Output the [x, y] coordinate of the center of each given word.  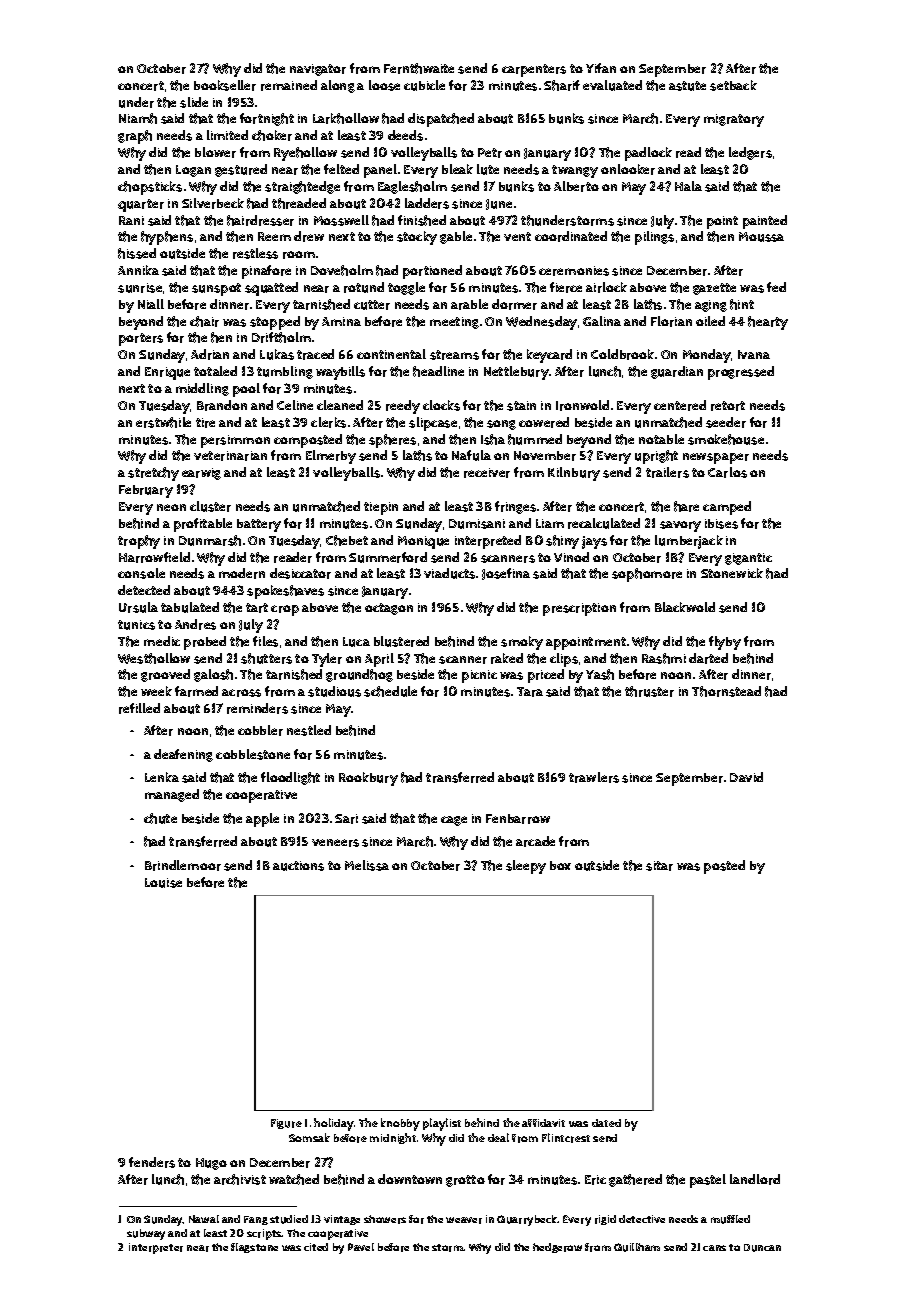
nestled [309, 730]
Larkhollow [346, 118]
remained [289, 85]
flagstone [254, 1248]
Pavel [361, 1247]
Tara [530, 692]
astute [687, 86]
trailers [667, 472]
